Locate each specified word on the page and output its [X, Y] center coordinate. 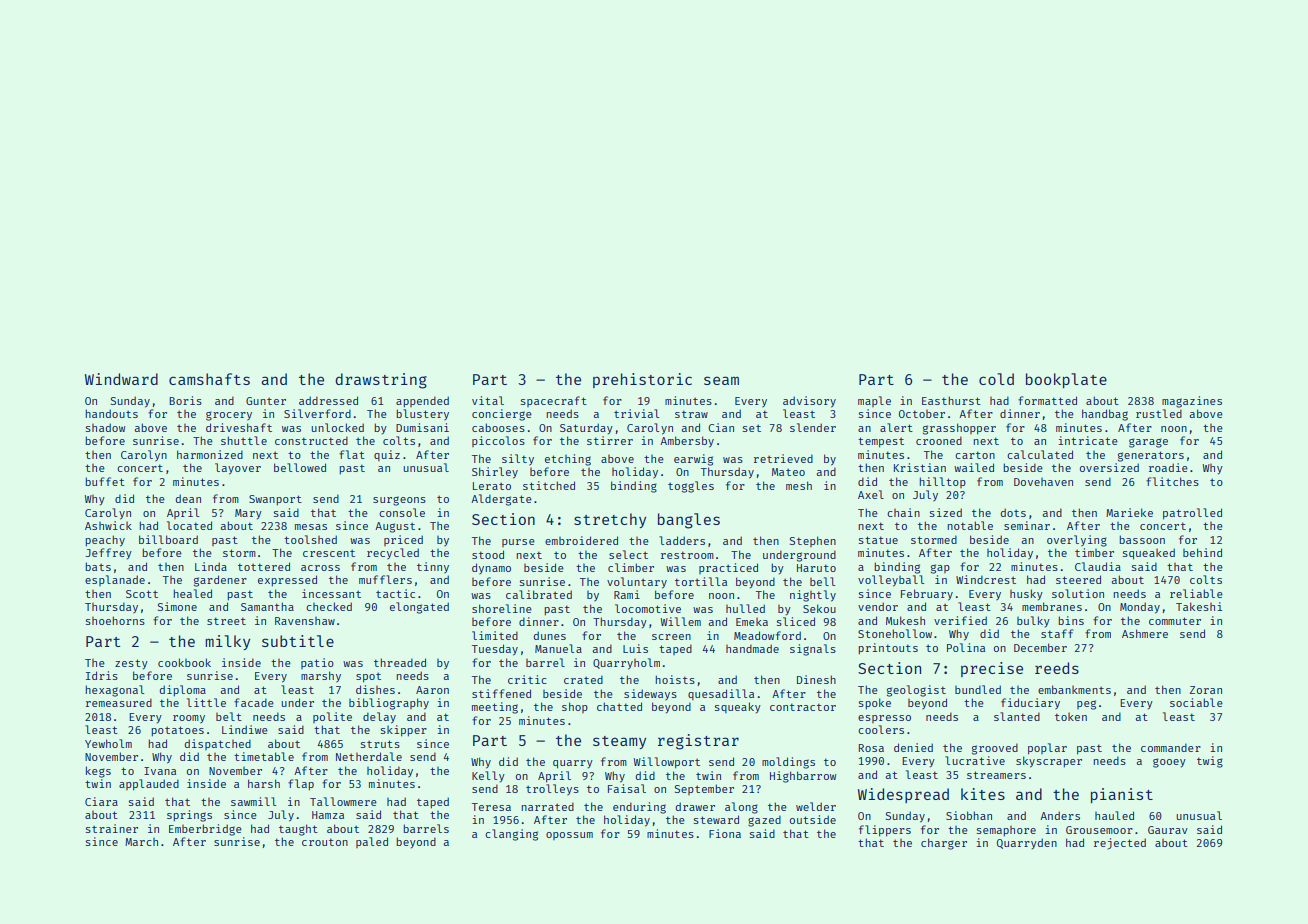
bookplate [1066, 380]
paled [372, 842]
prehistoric [642, 380]
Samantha [267, 606]
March [141, 842]
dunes [550, 635]
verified [960, 620]
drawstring [381, 381]
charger [944, 844]
